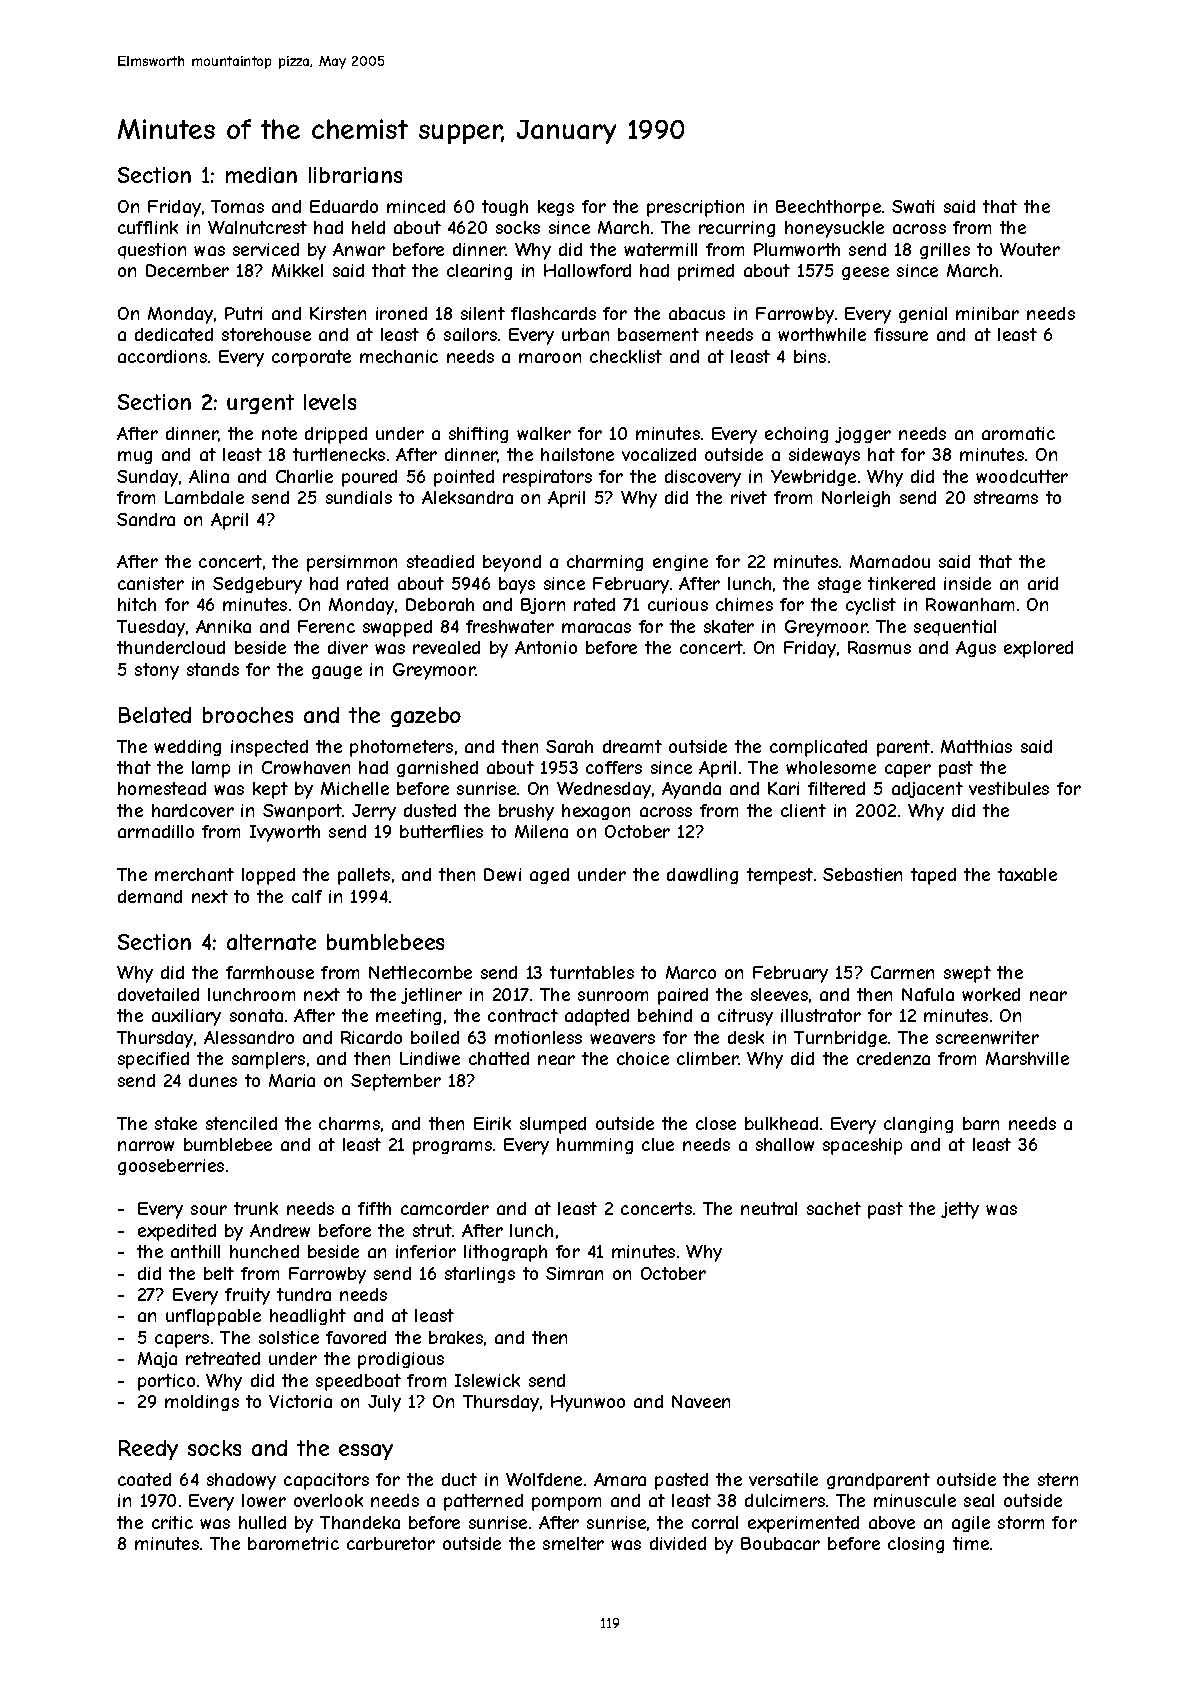 This page has height=1698, width=1201. What do you see at coordinates (918, 1125) in the page?
I see `clanging` at bounding box center [918, 1125].
